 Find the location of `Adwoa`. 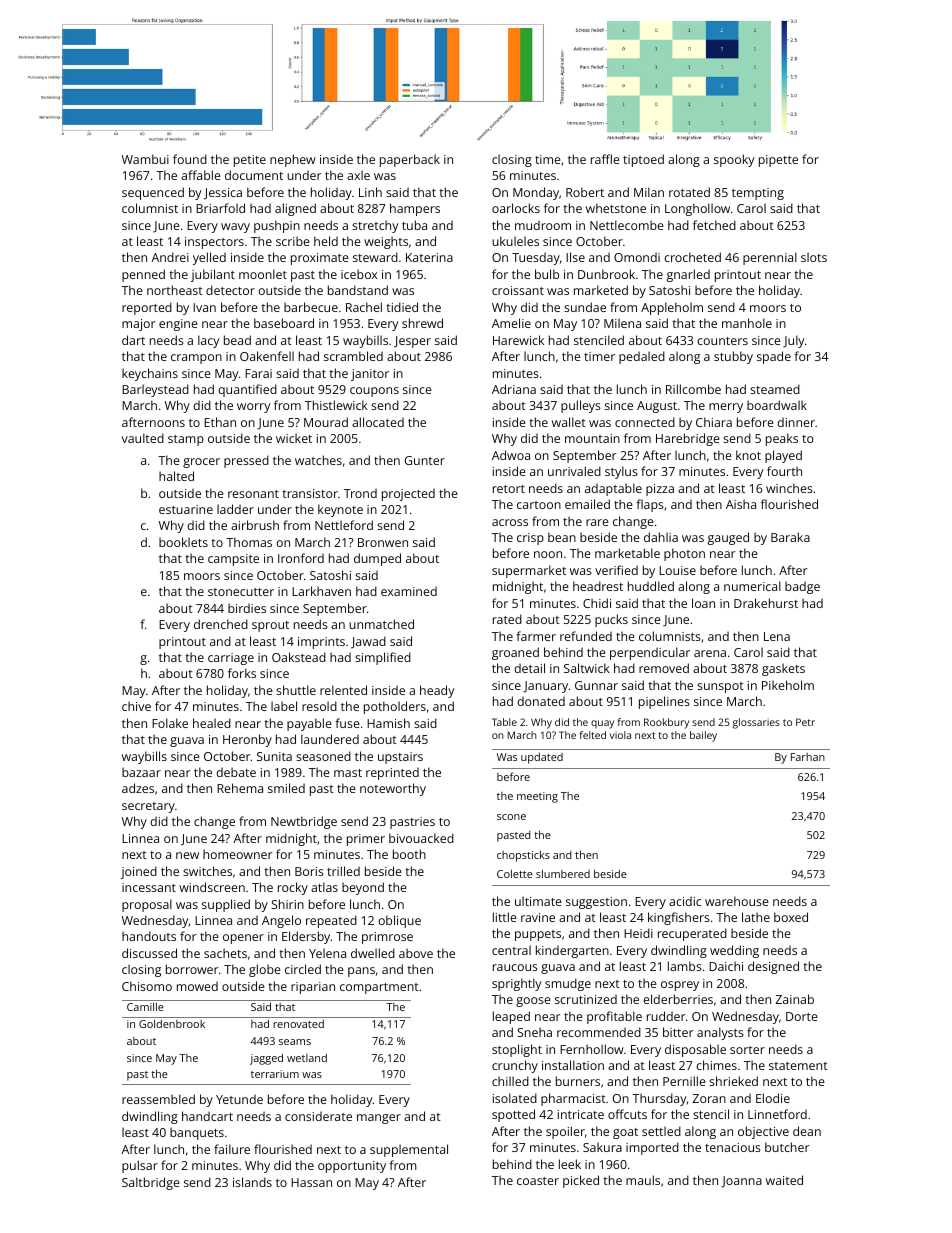

Adwoa is located at coordinates (511, 455).
